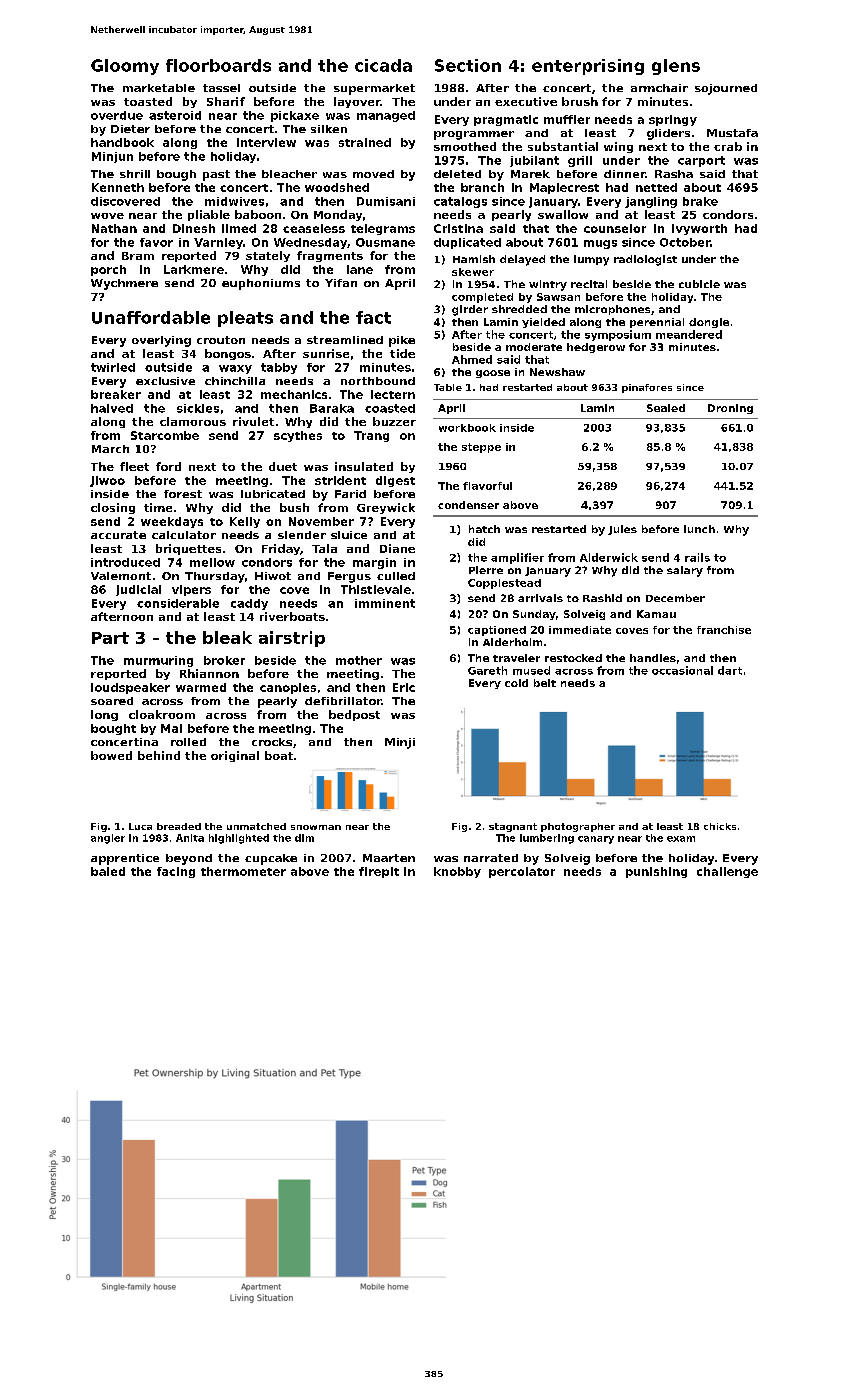  I want to click on Gloomy, so click(125, 67).
